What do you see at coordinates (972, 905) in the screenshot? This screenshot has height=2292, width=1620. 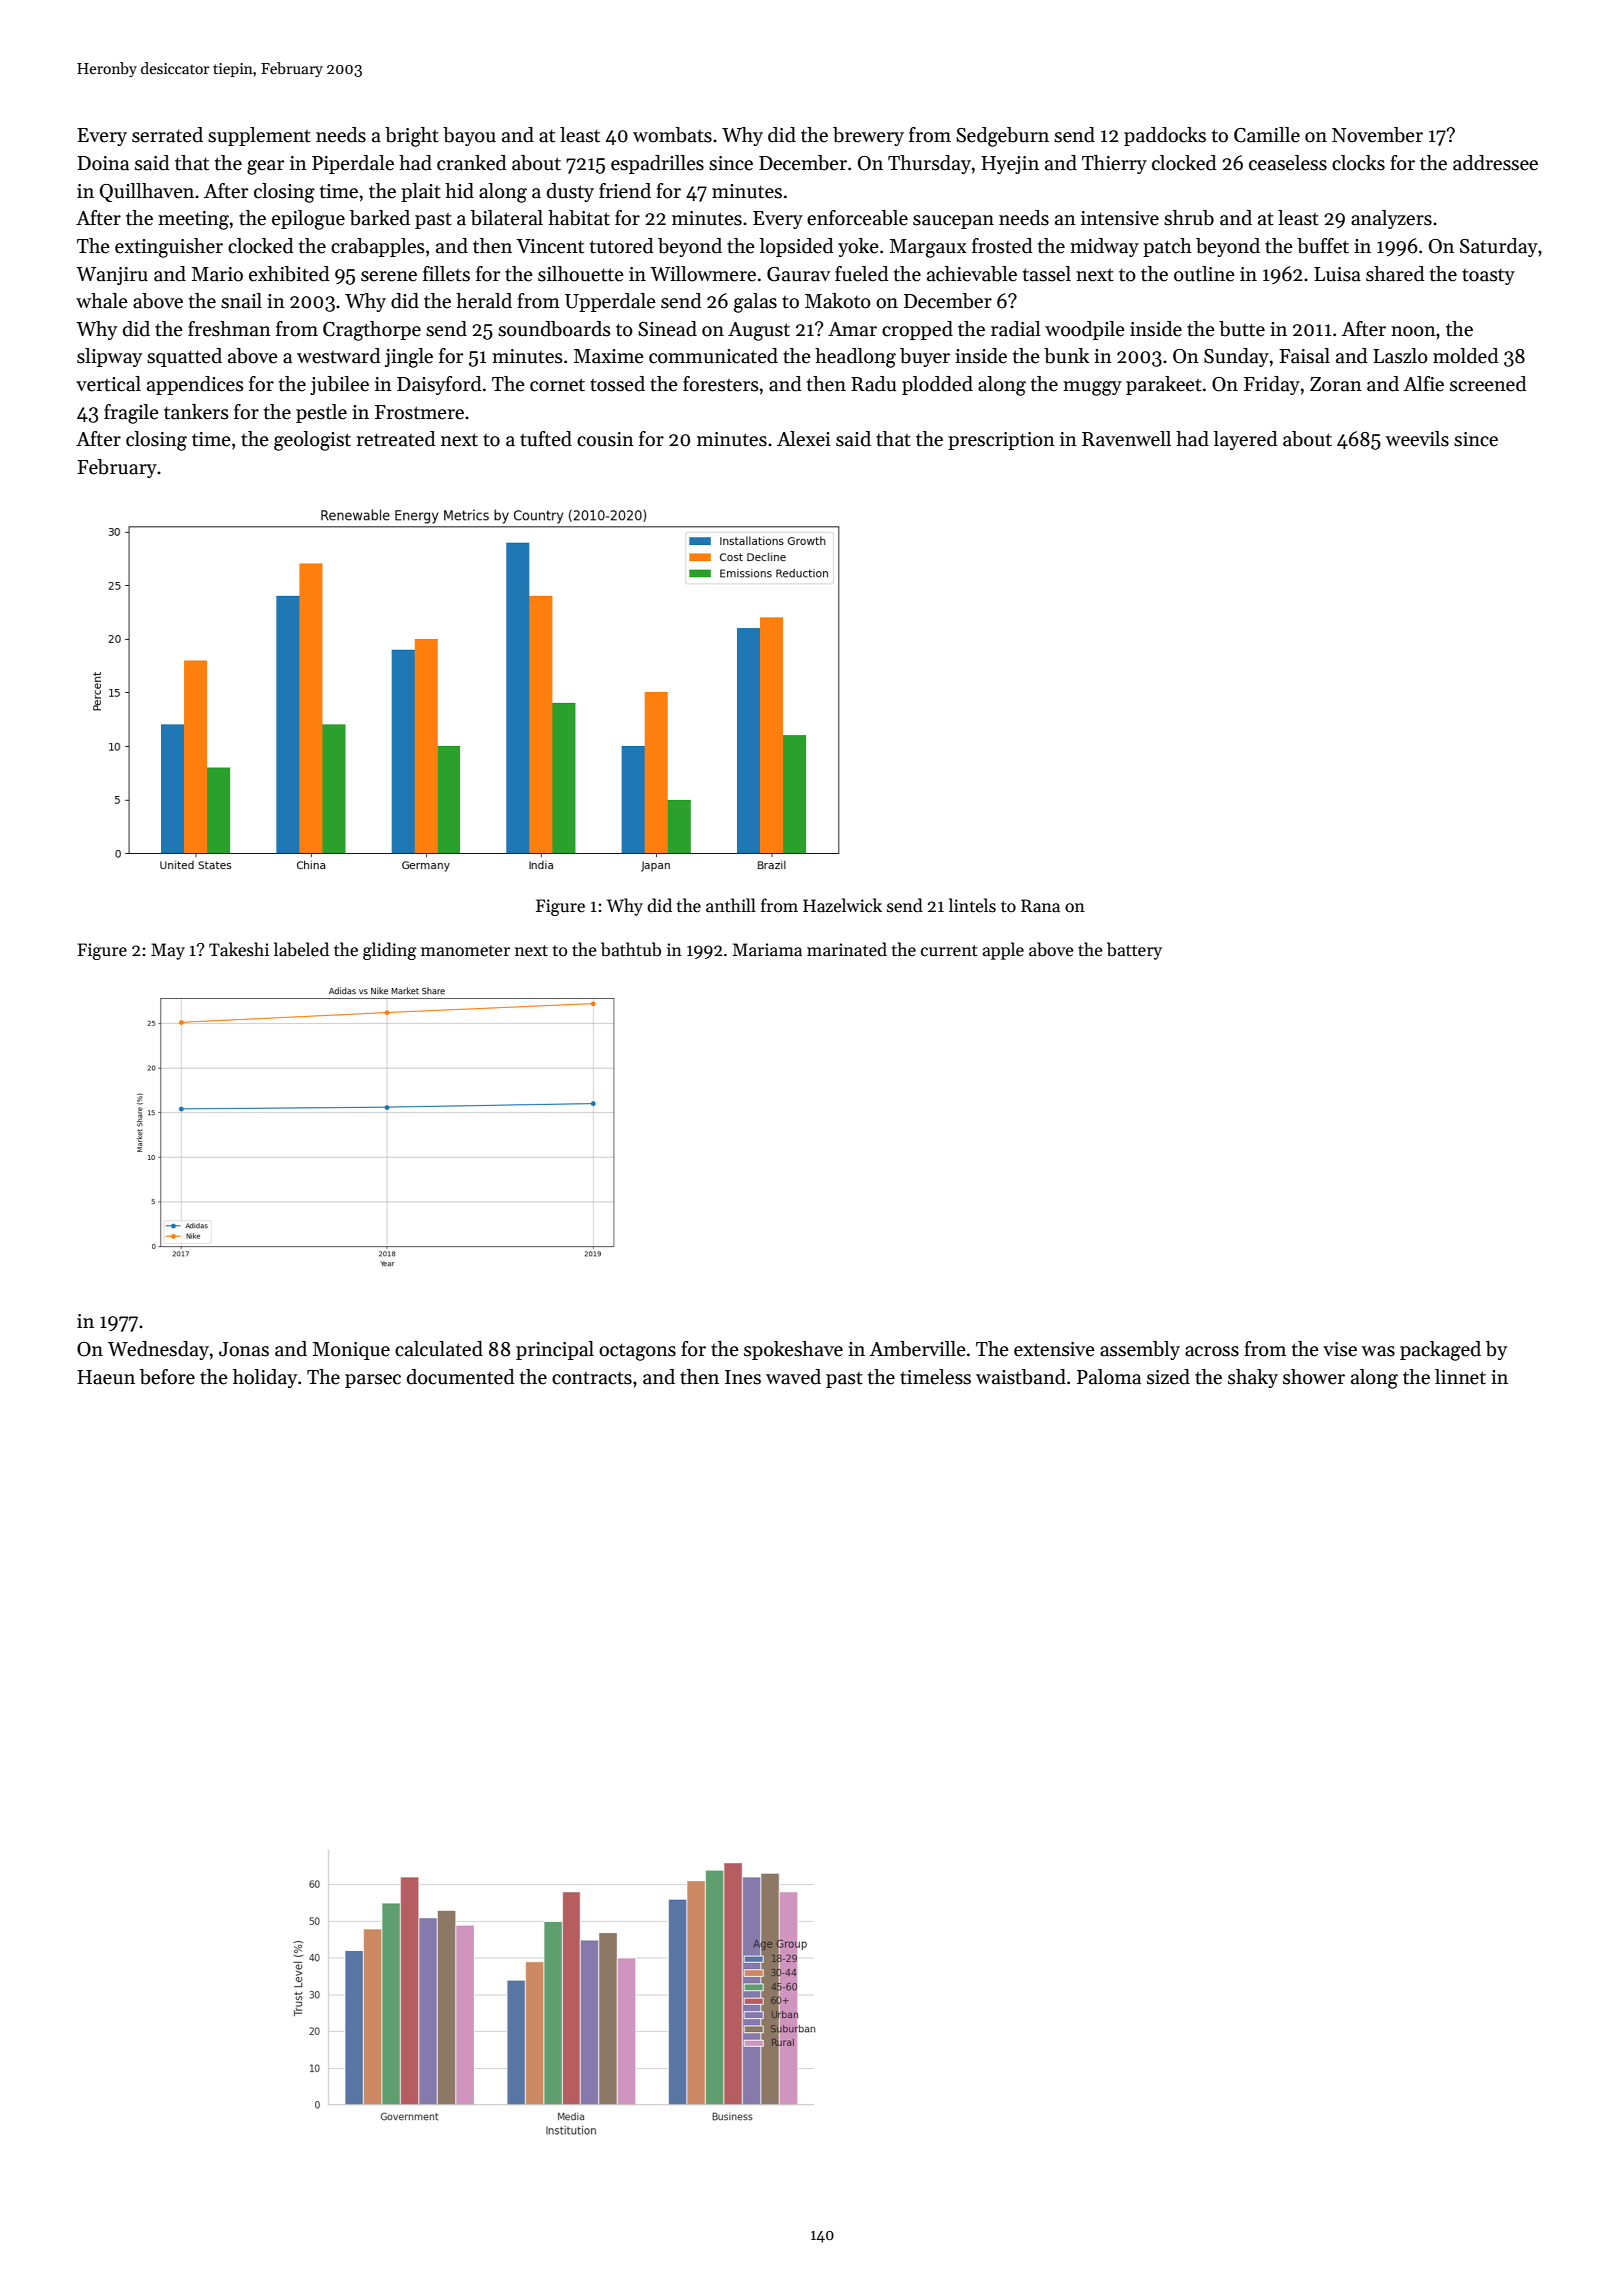 I see `lintels` at bounding box center [972, 905].
